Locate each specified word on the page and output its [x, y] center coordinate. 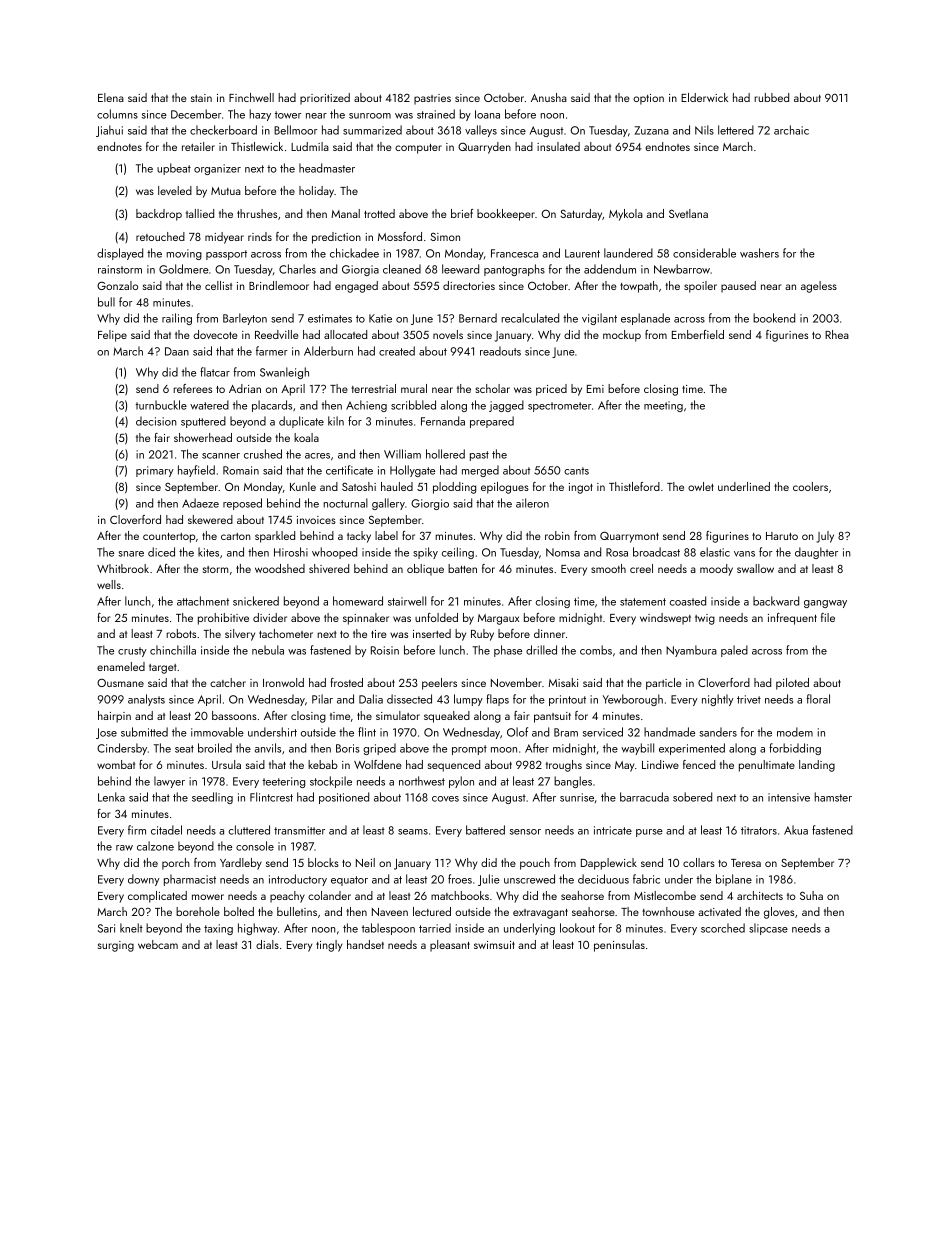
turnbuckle [161, 405]
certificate [349, 470]
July [825, 537]
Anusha [549, 97]
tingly [329, 946]
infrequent [792, 619]
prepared [492, 422]
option [648, 99]
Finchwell [251, 97]
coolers [810, 486]
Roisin [385, 650]
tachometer [286, 633]
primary [155, 471]
